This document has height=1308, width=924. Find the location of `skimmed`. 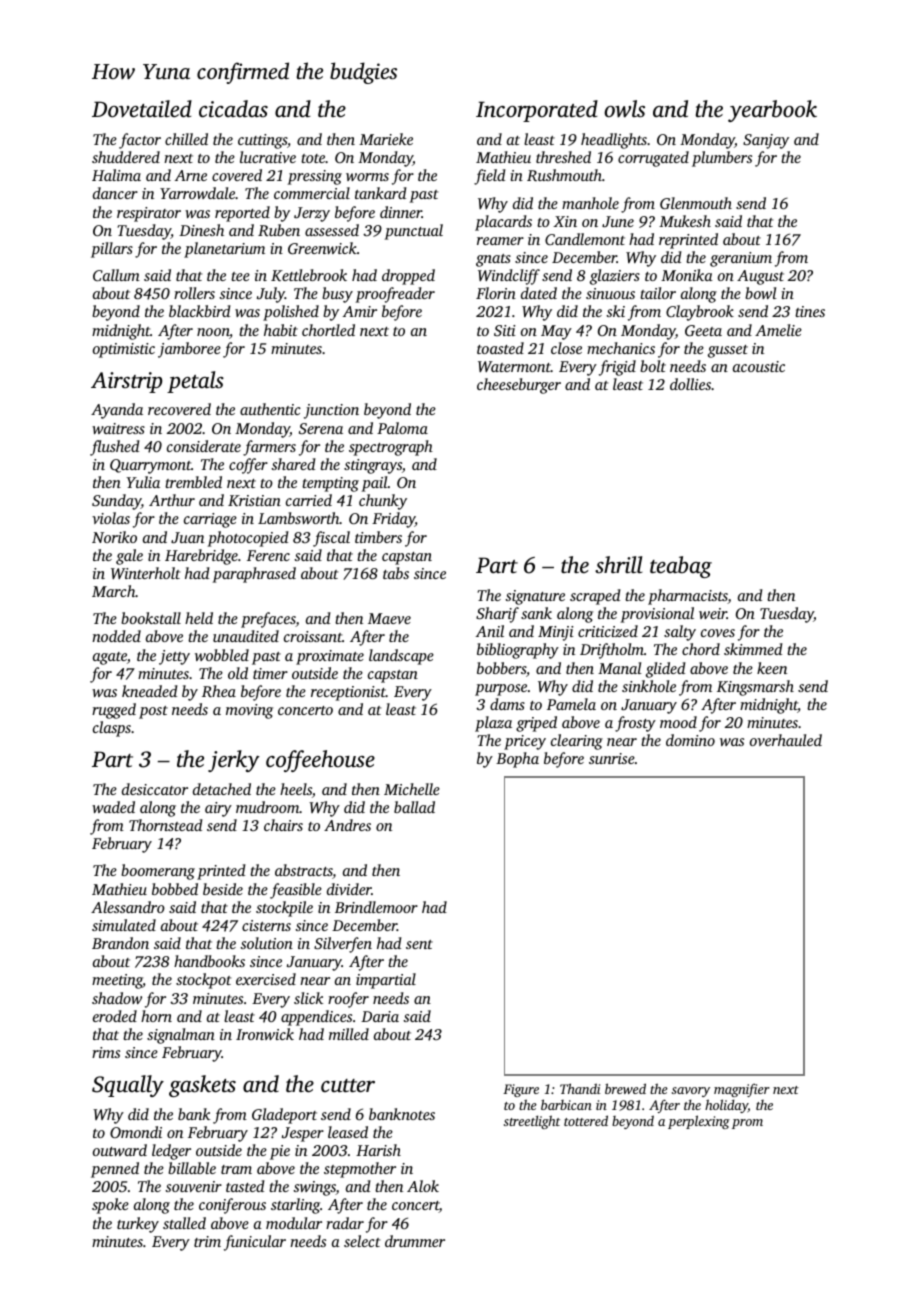

skimmed is located at coordinates (753, 649).
